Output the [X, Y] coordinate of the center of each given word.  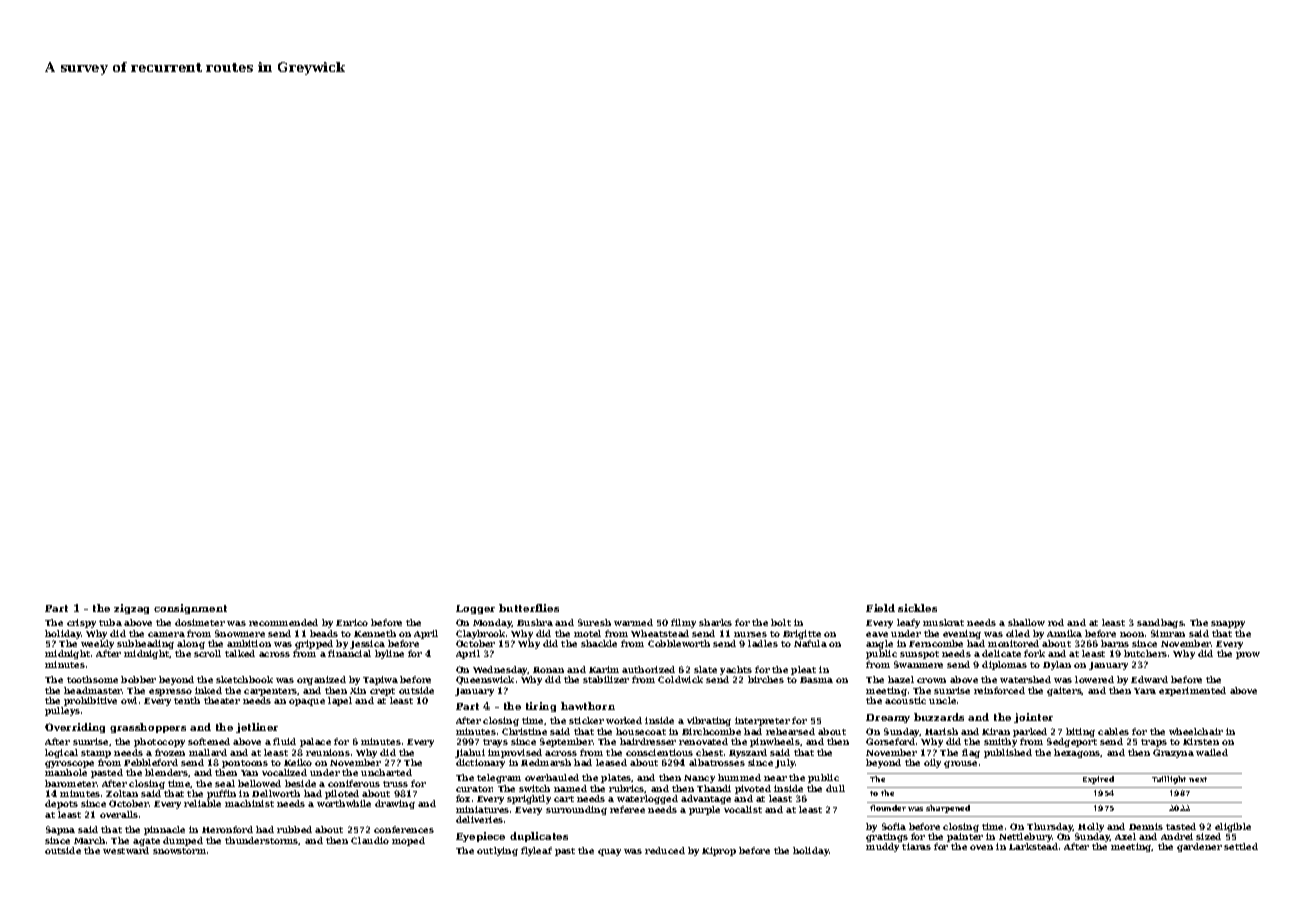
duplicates [539, 837]
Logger [475, 609]
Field [880, 608]
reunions [328, 752]
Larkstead [1033, 846]
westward [126, 850]
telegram [499, 778]
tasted [1181, 826]
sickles [917, 608]
